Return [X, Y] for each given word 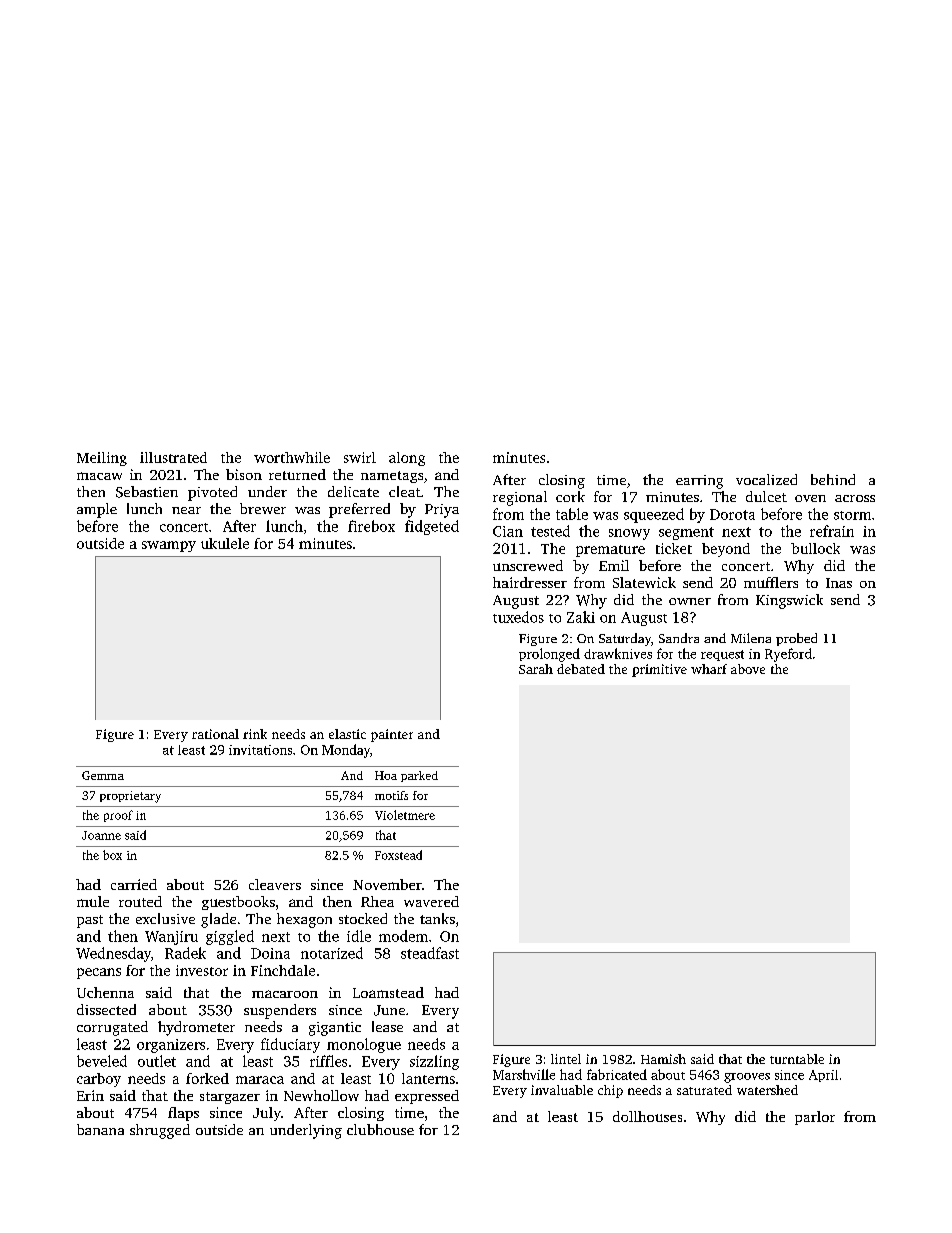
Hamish [663, 1059]
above [748, 669]
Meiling [102, 459]
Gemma [103, 775]
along [407, 459]
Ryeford [788, 655]
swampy [169, 546]
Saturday [625, 639]
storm [852, 515]
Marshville [524, 1074]
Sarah [536, 669]
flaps [183, 1114]
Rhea [377, 901]
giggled [230, 937]
